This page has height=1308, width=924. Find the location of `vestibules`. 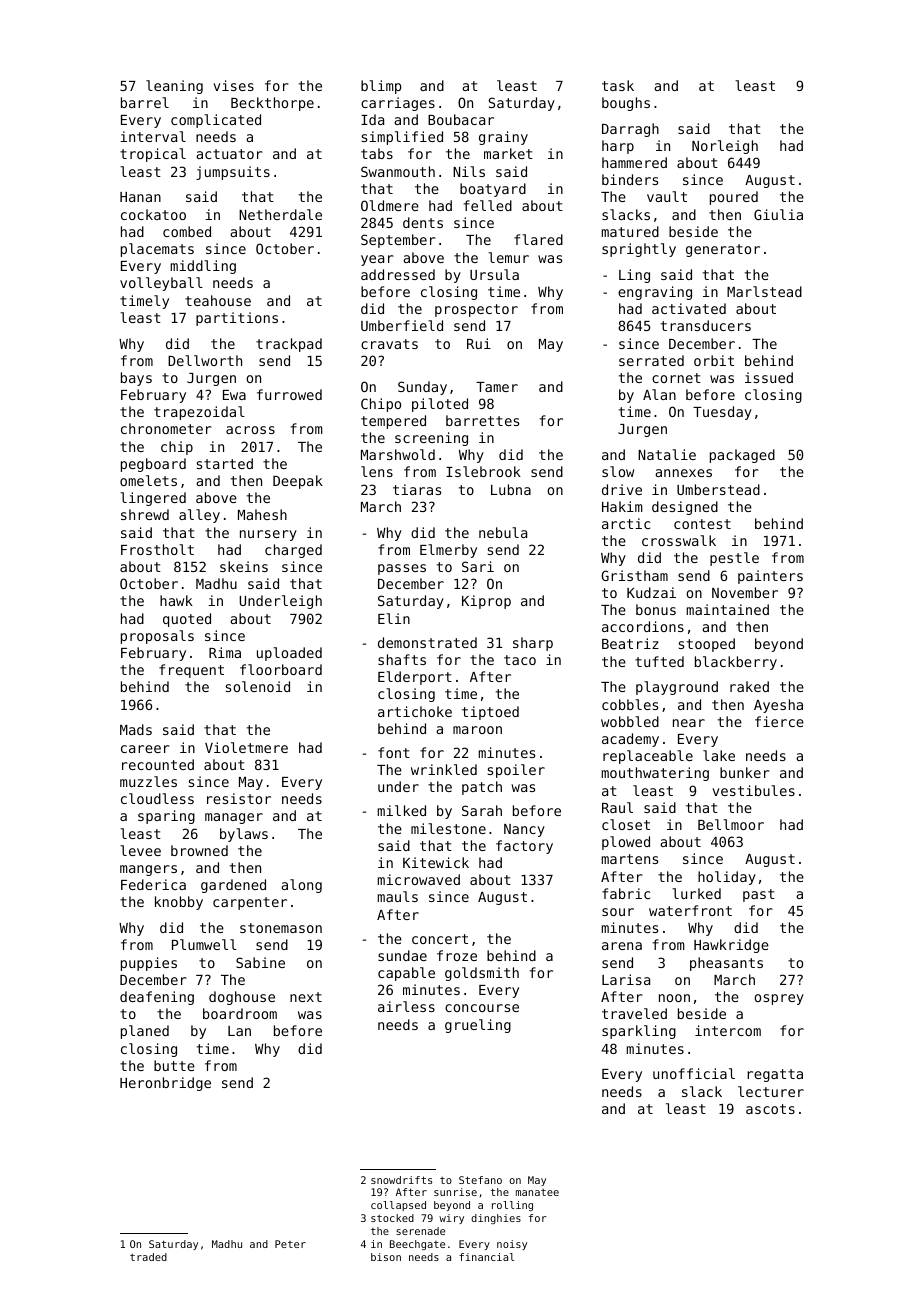

vestibules is located at coordinates (753, 790).
